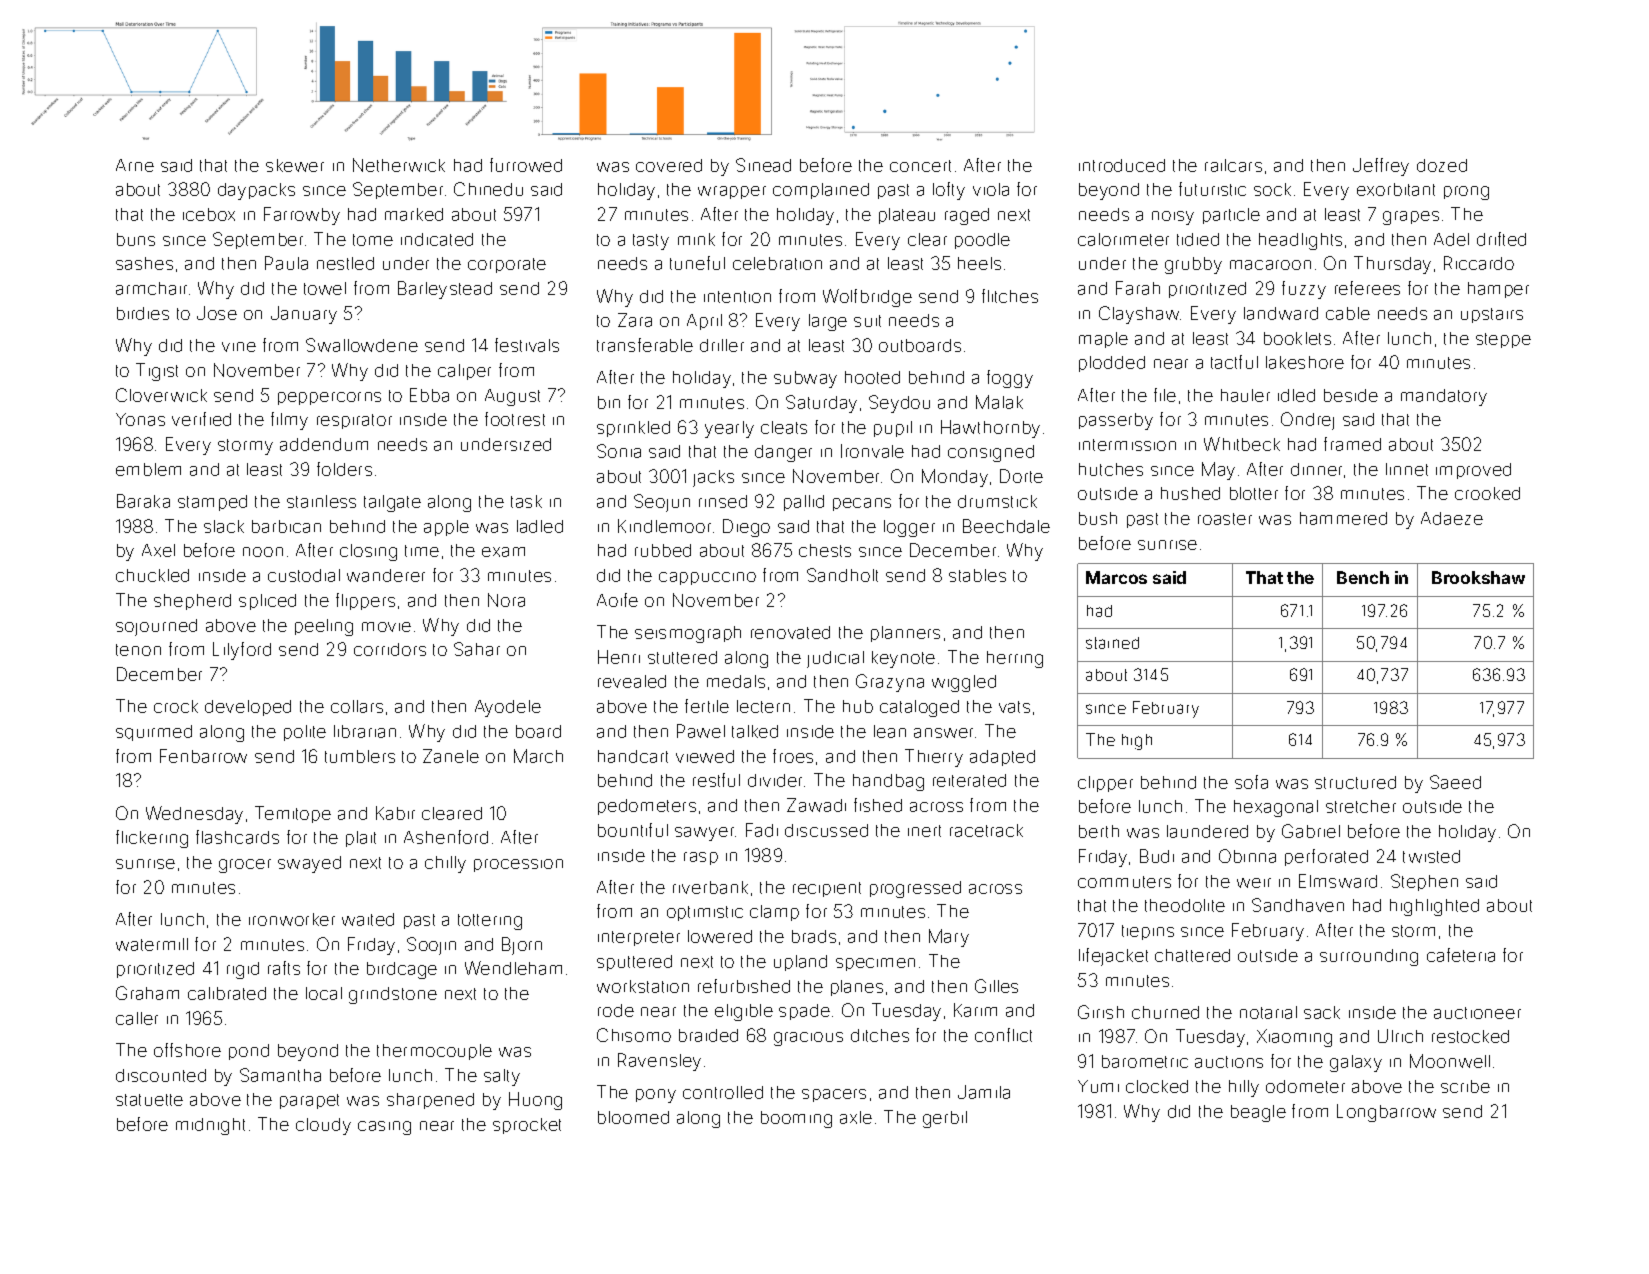 Image resolution: width=1649 pixels, height=1274 pixels. I want to click on Baraka, so click(143, 501).
